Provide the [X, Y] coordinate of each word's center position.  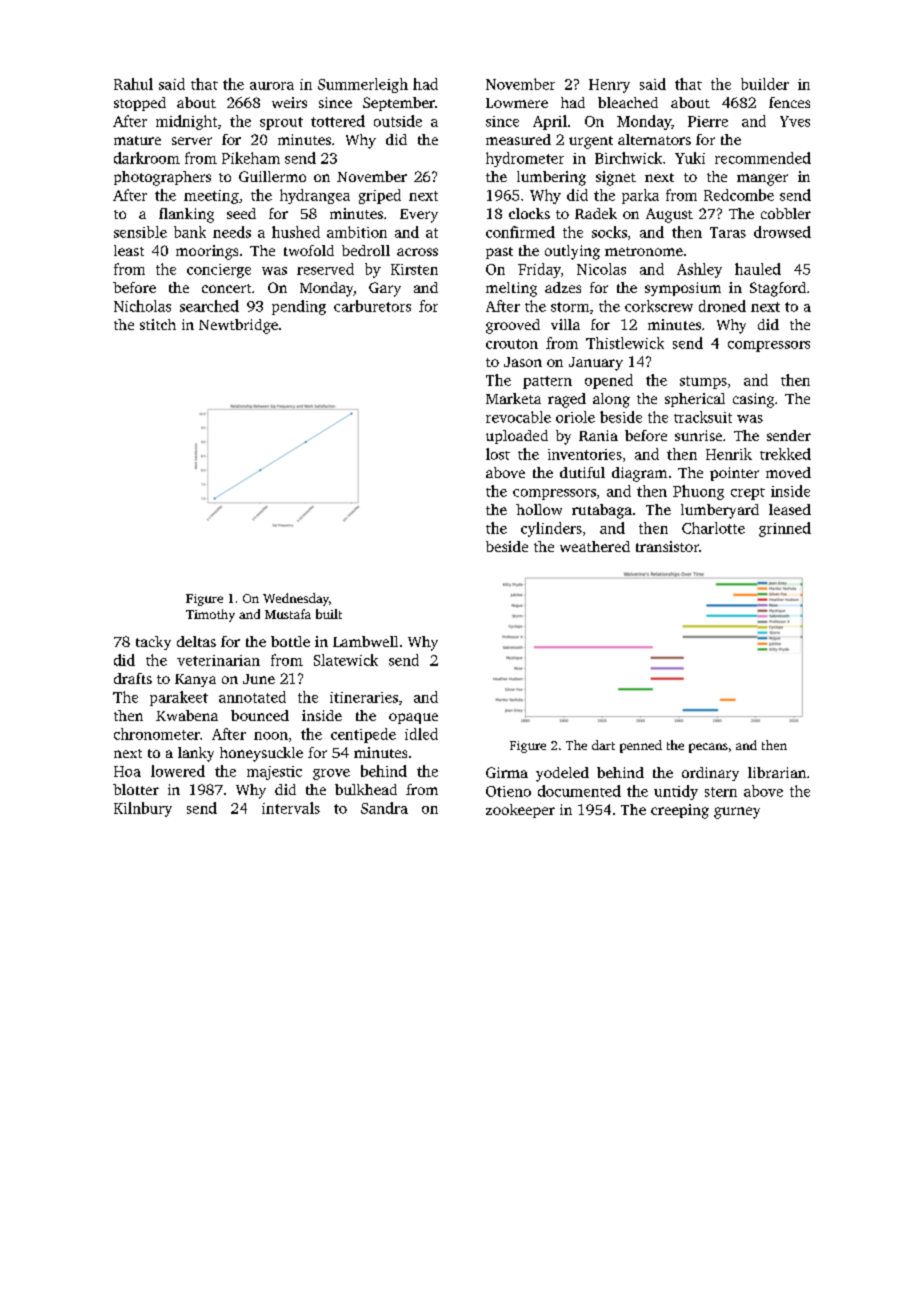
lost [498, 454]
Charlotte [713, 528]
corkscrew [659, 306]
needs [232, 232]
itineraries [364, 697]
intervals [291, 808]
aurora [272, 86]
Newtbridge [238, 326]
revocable [518, 417]
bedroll [366, 250]
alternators [654, 139]
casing [753, 400]
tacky [153, 643]
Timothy [210, 615]
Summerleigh [363, 85]
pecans [708, 748]
